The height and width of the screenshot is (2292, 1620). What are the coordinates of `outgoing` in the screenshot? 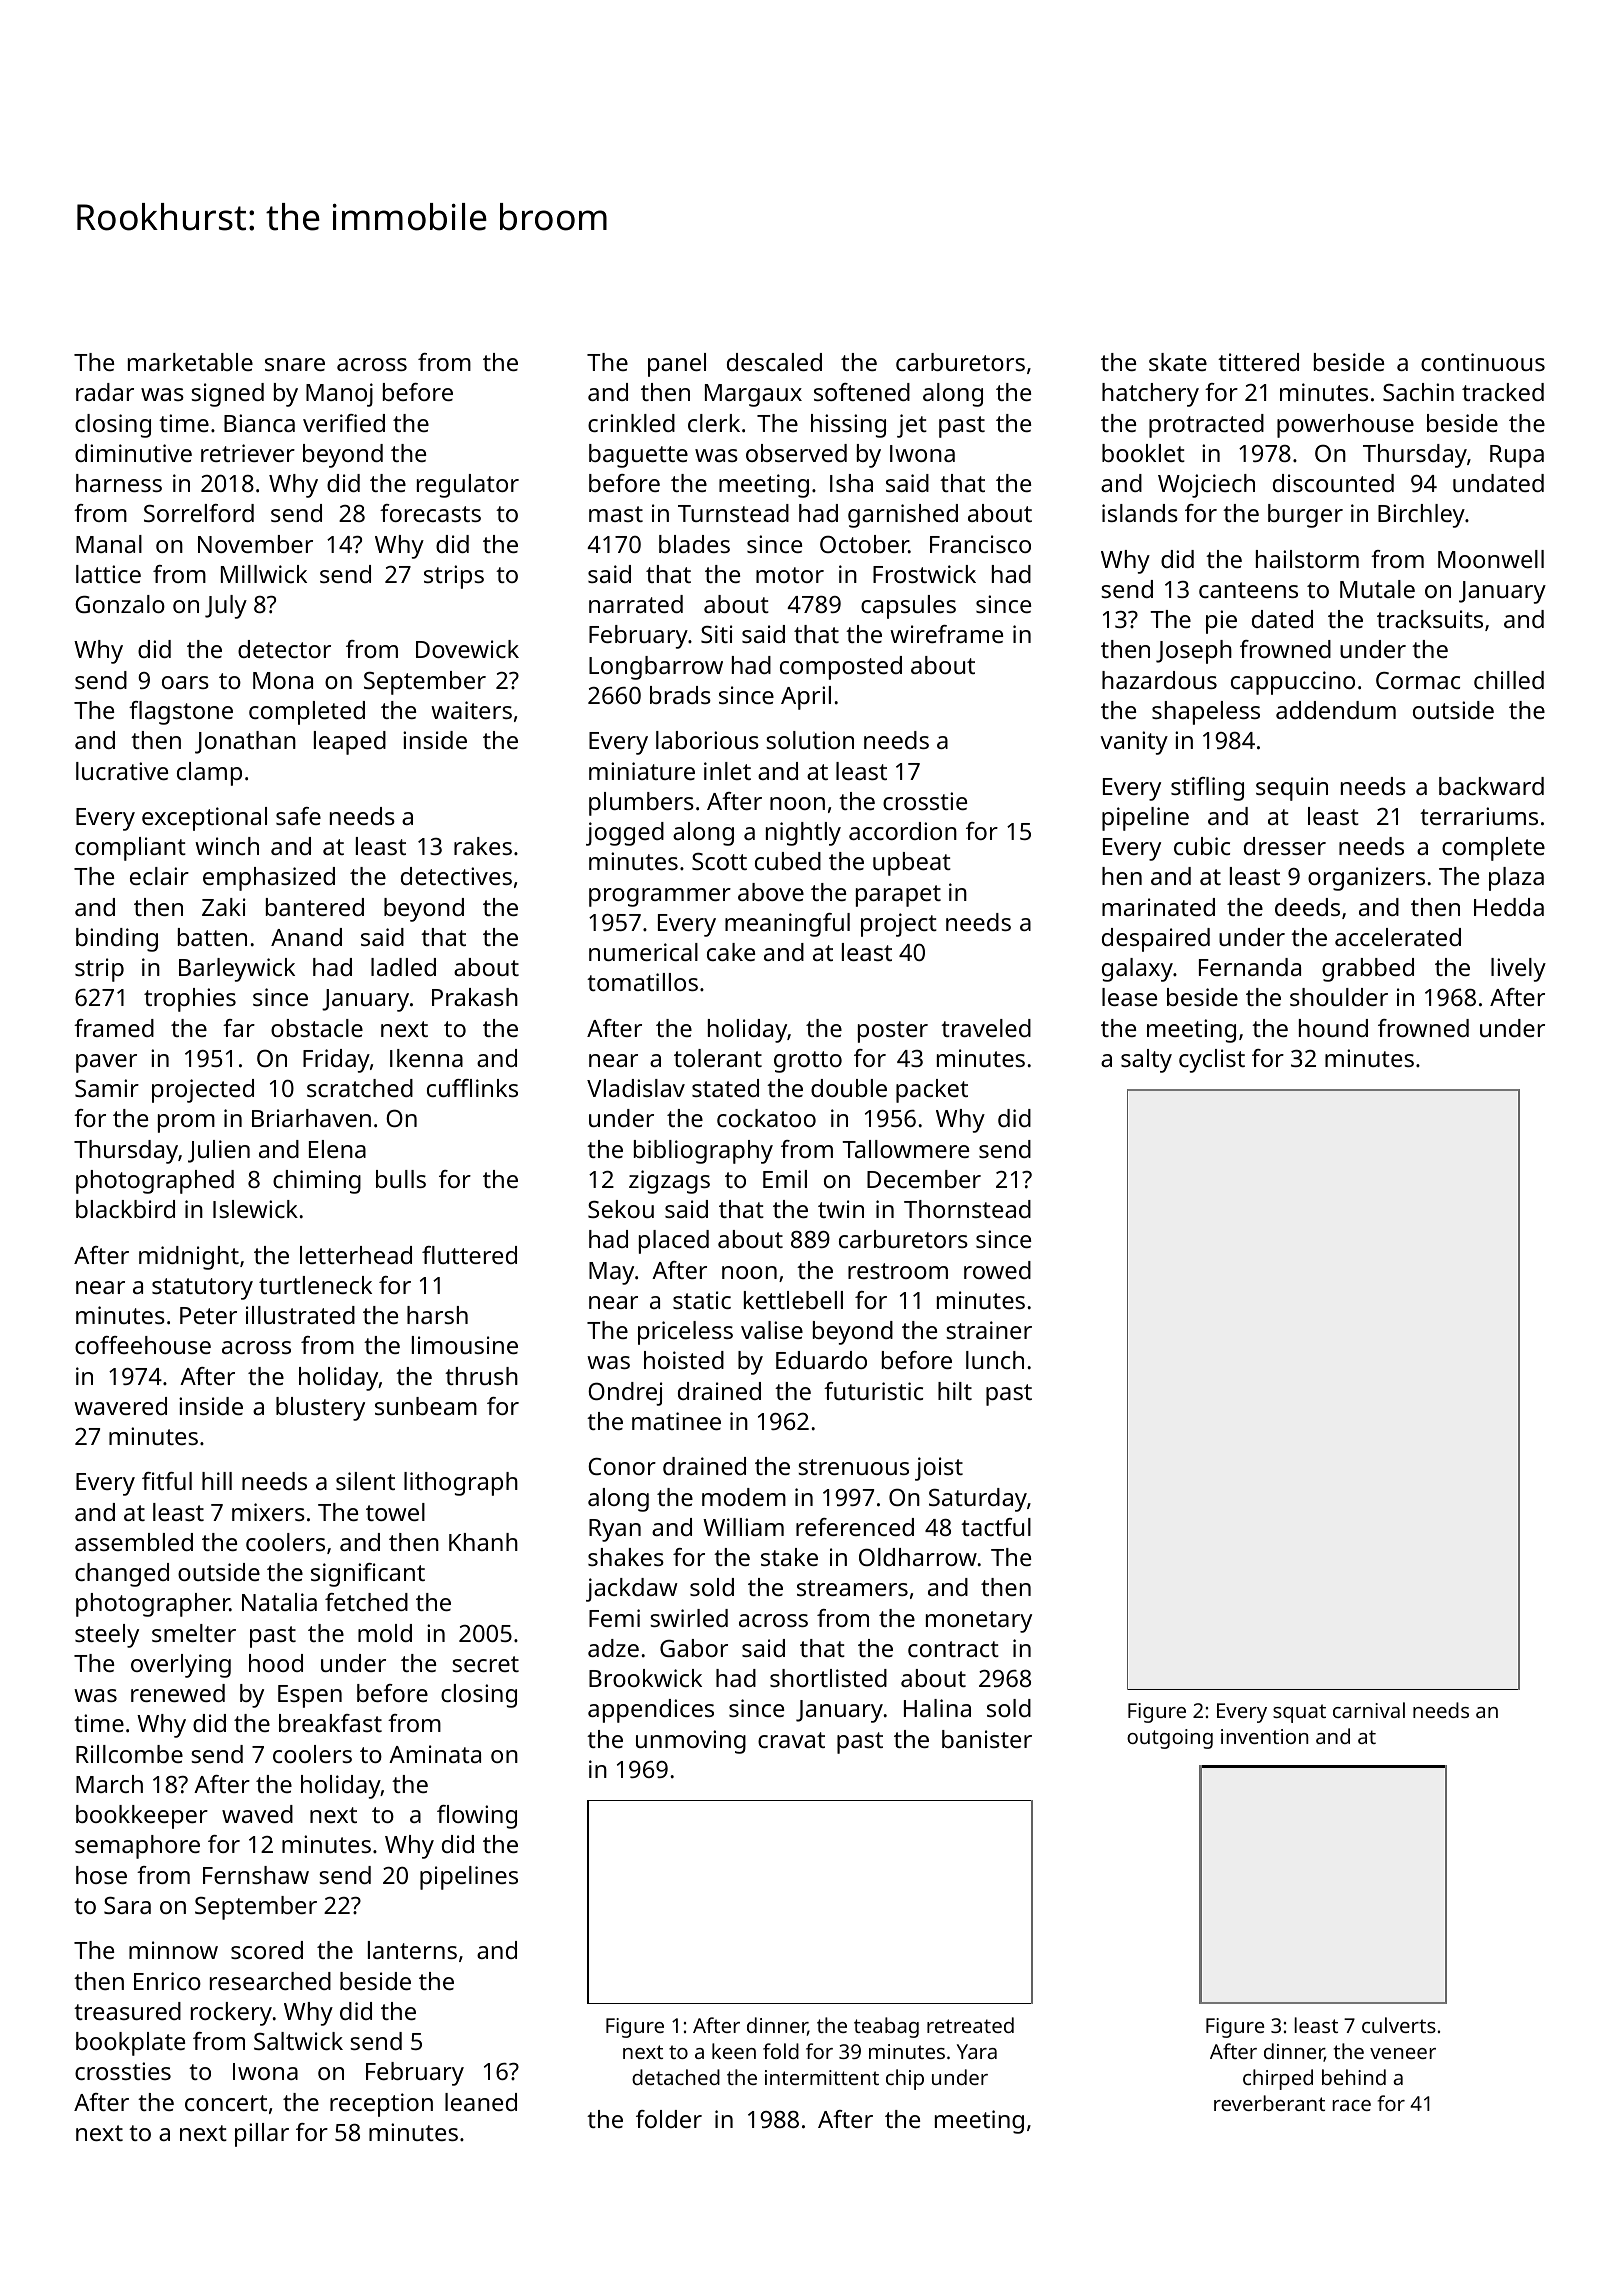 It's located at (1170, 1739).
